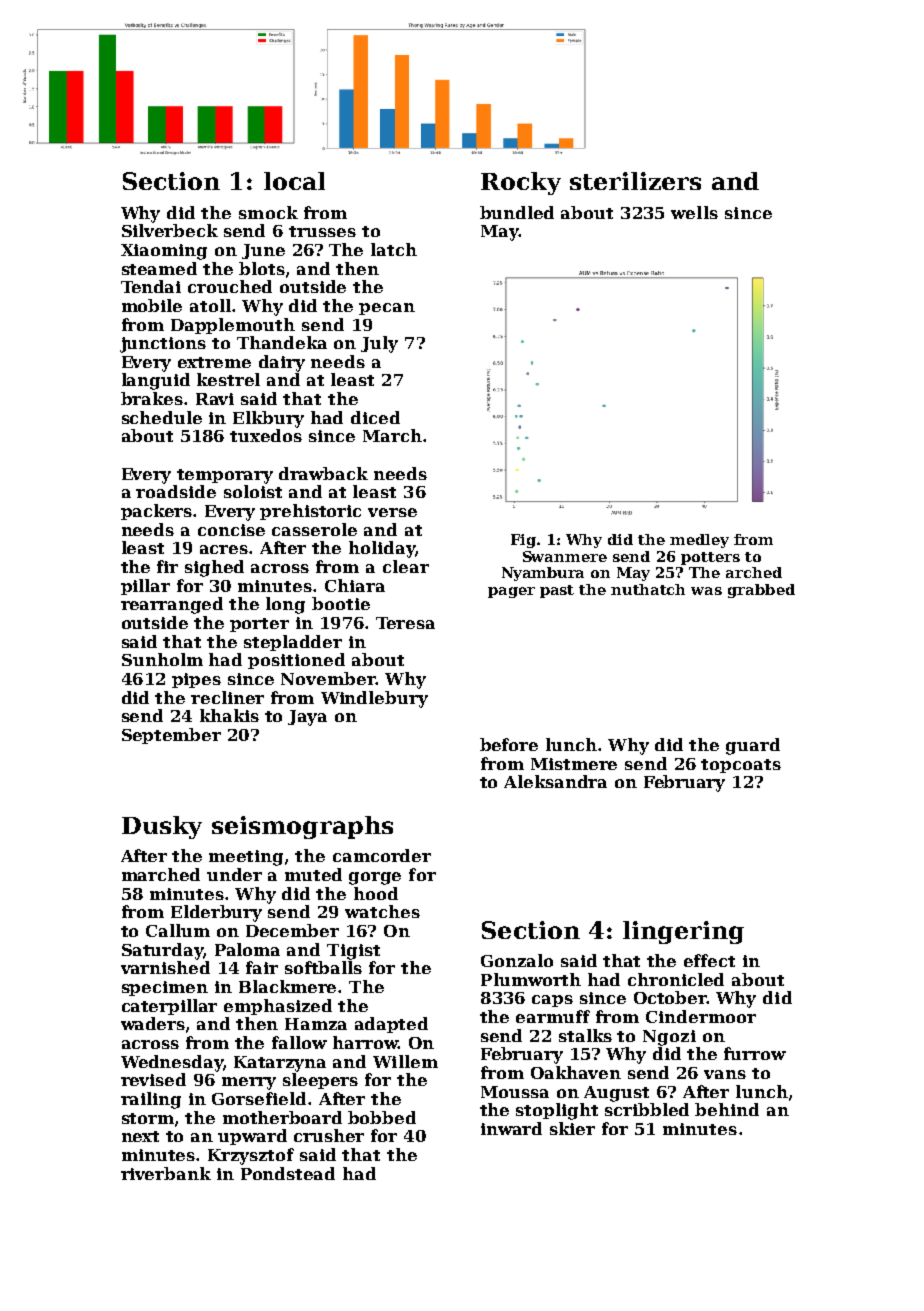  Describe the element at coordinates (741, 766) in the document. I see `topcoats` at that location.
